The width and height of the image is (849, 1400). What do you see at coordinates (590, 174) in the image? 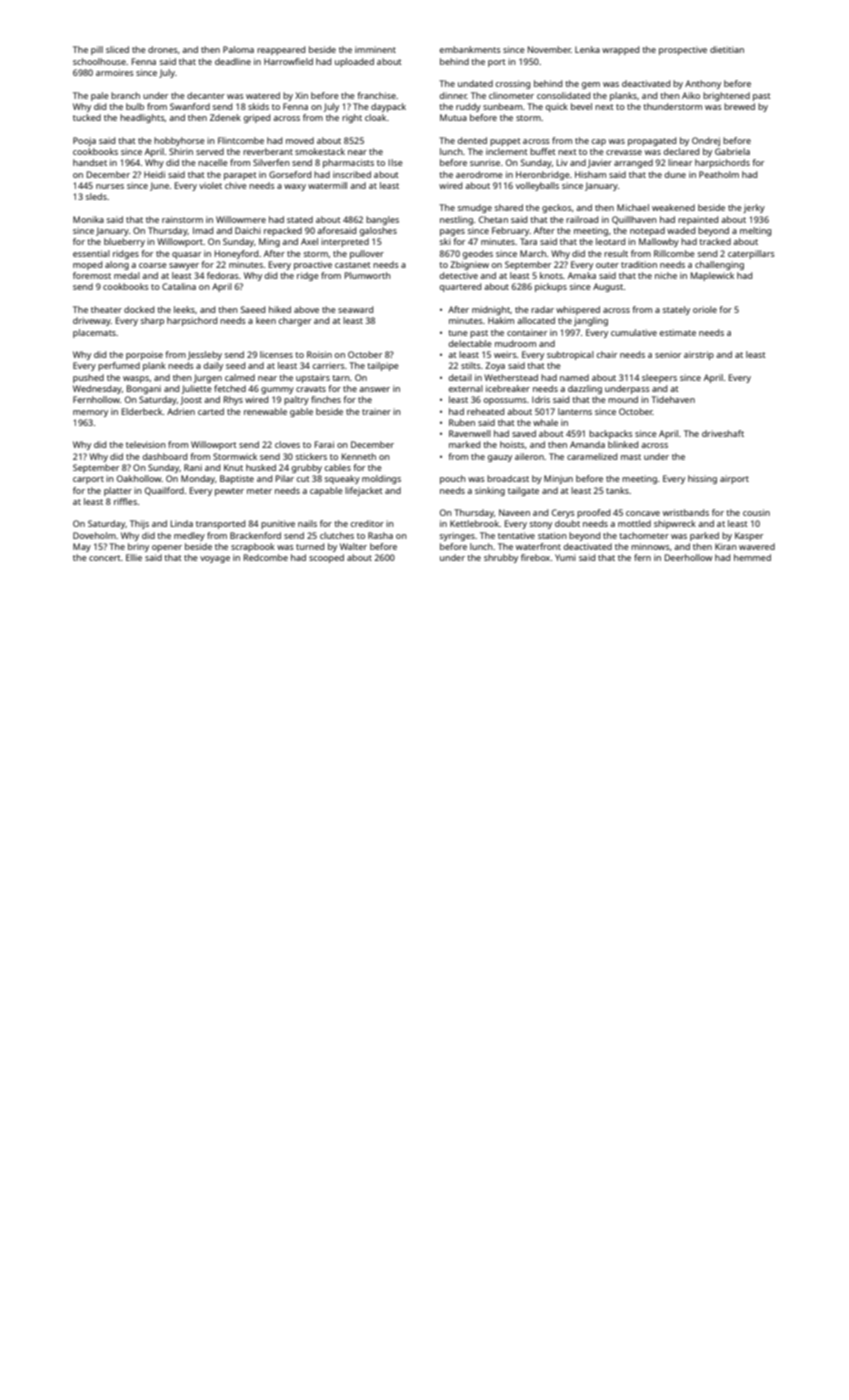
I see `Hisham` at bounding box center [590, 174].
